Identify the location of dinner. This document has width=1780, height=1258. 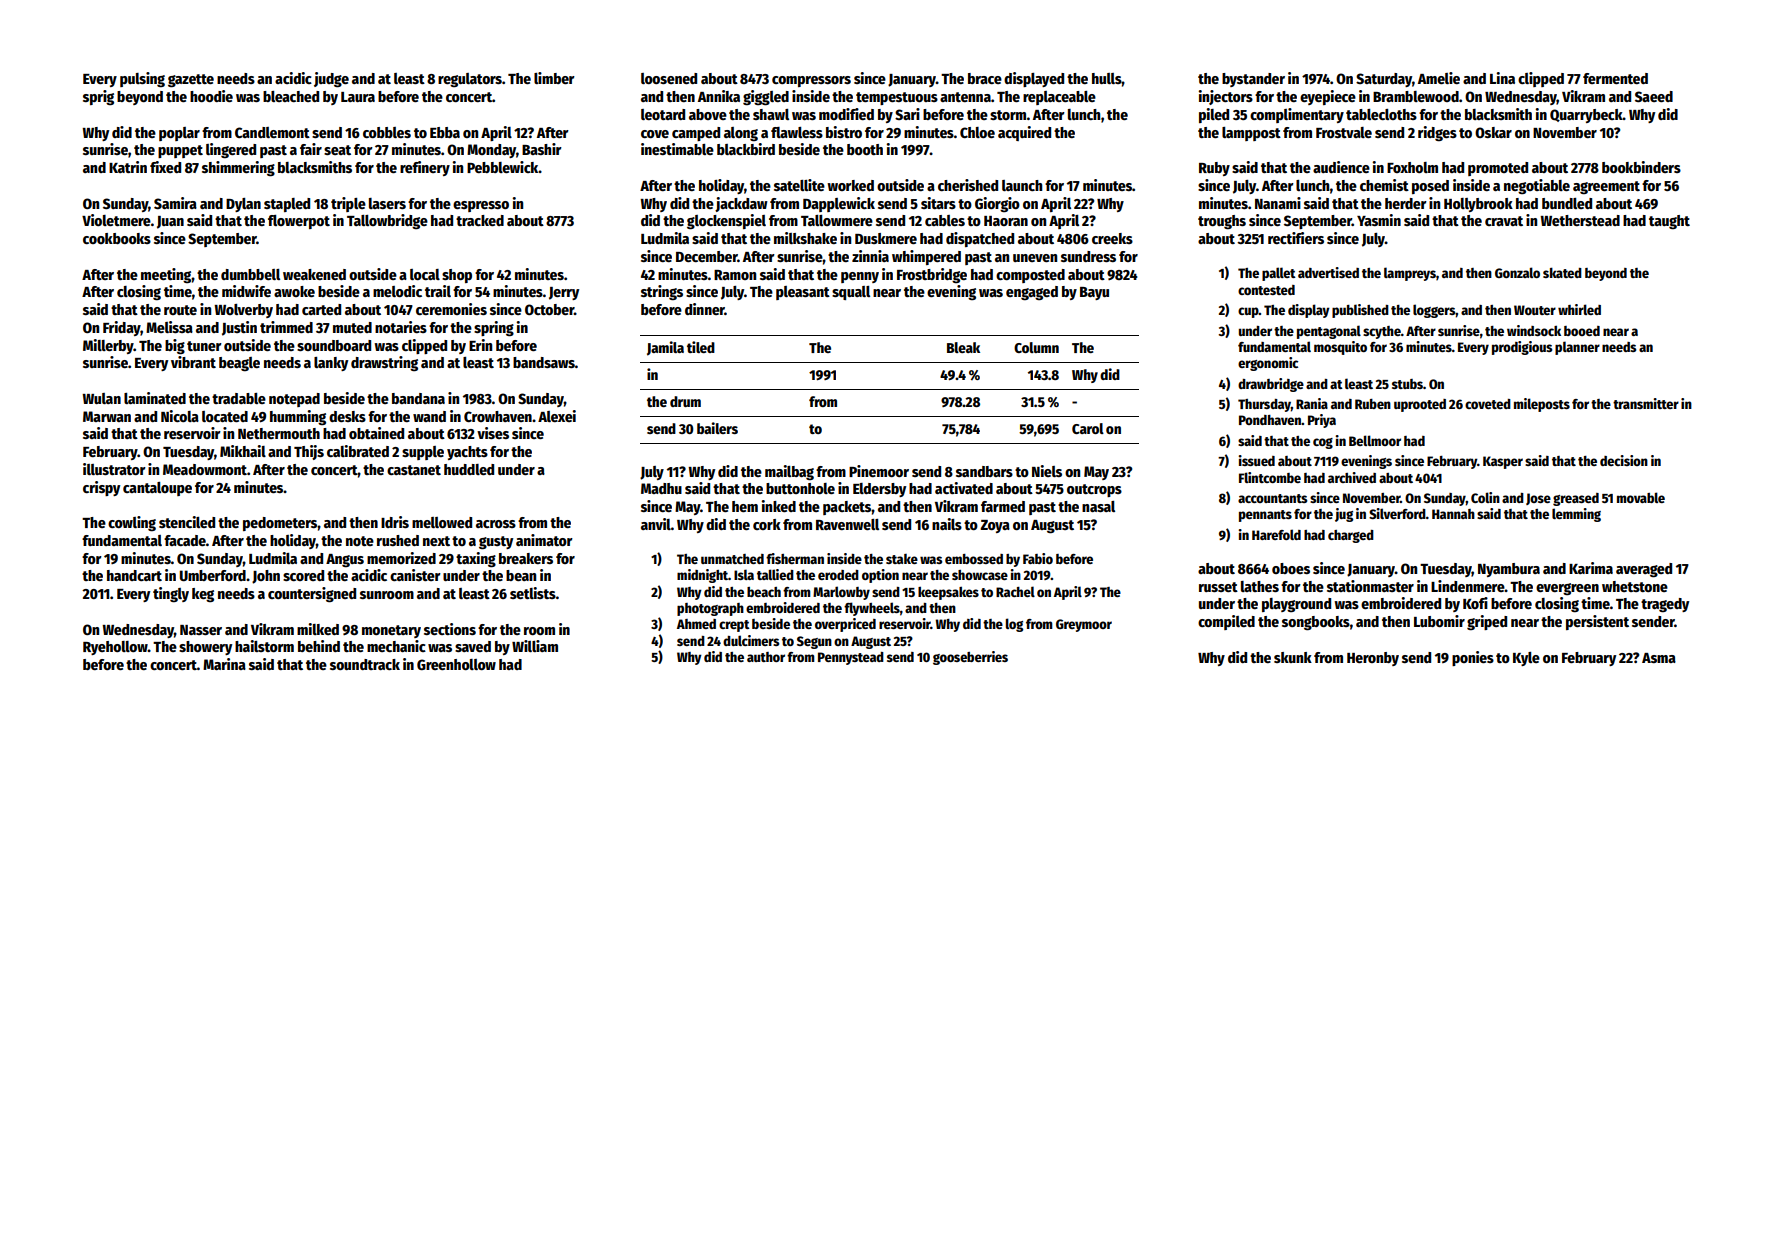
(705, 309).
